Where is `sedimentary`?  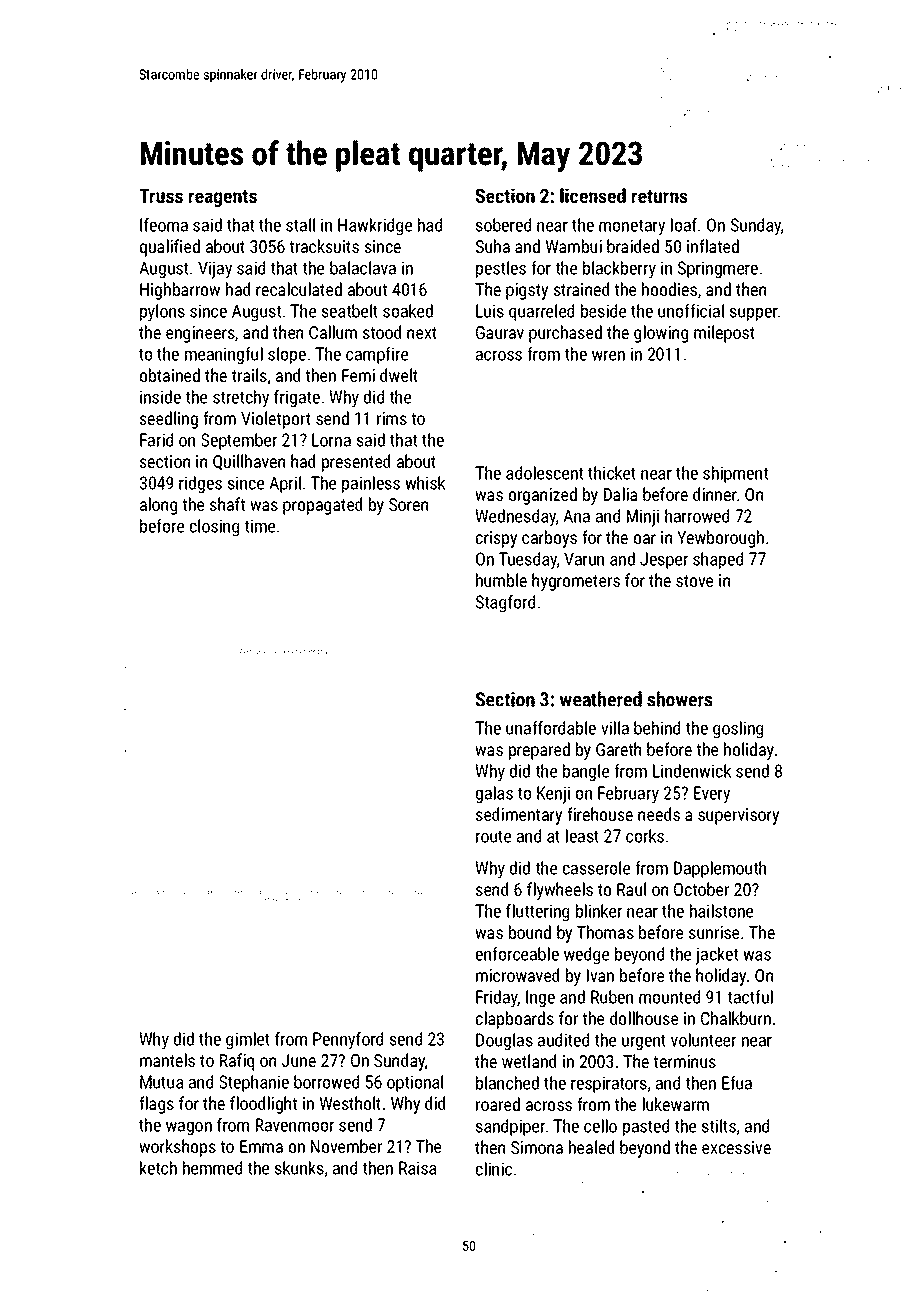
sedimentary is located at coordinates (519, 816).
